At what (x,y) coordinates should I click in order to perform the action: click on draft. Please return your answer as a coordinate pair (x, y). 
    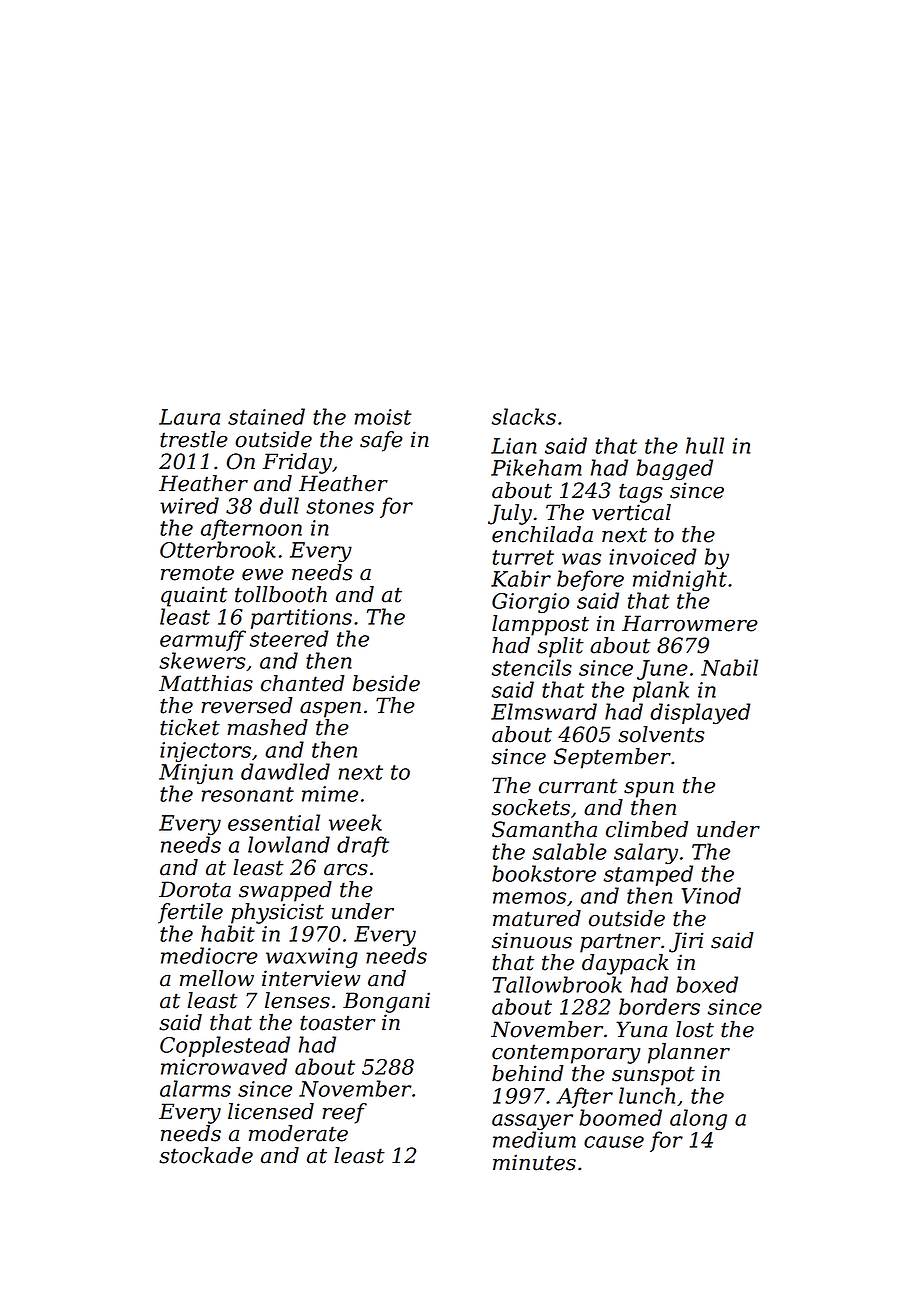
    Looking at the image, I should click on (363, 846).
